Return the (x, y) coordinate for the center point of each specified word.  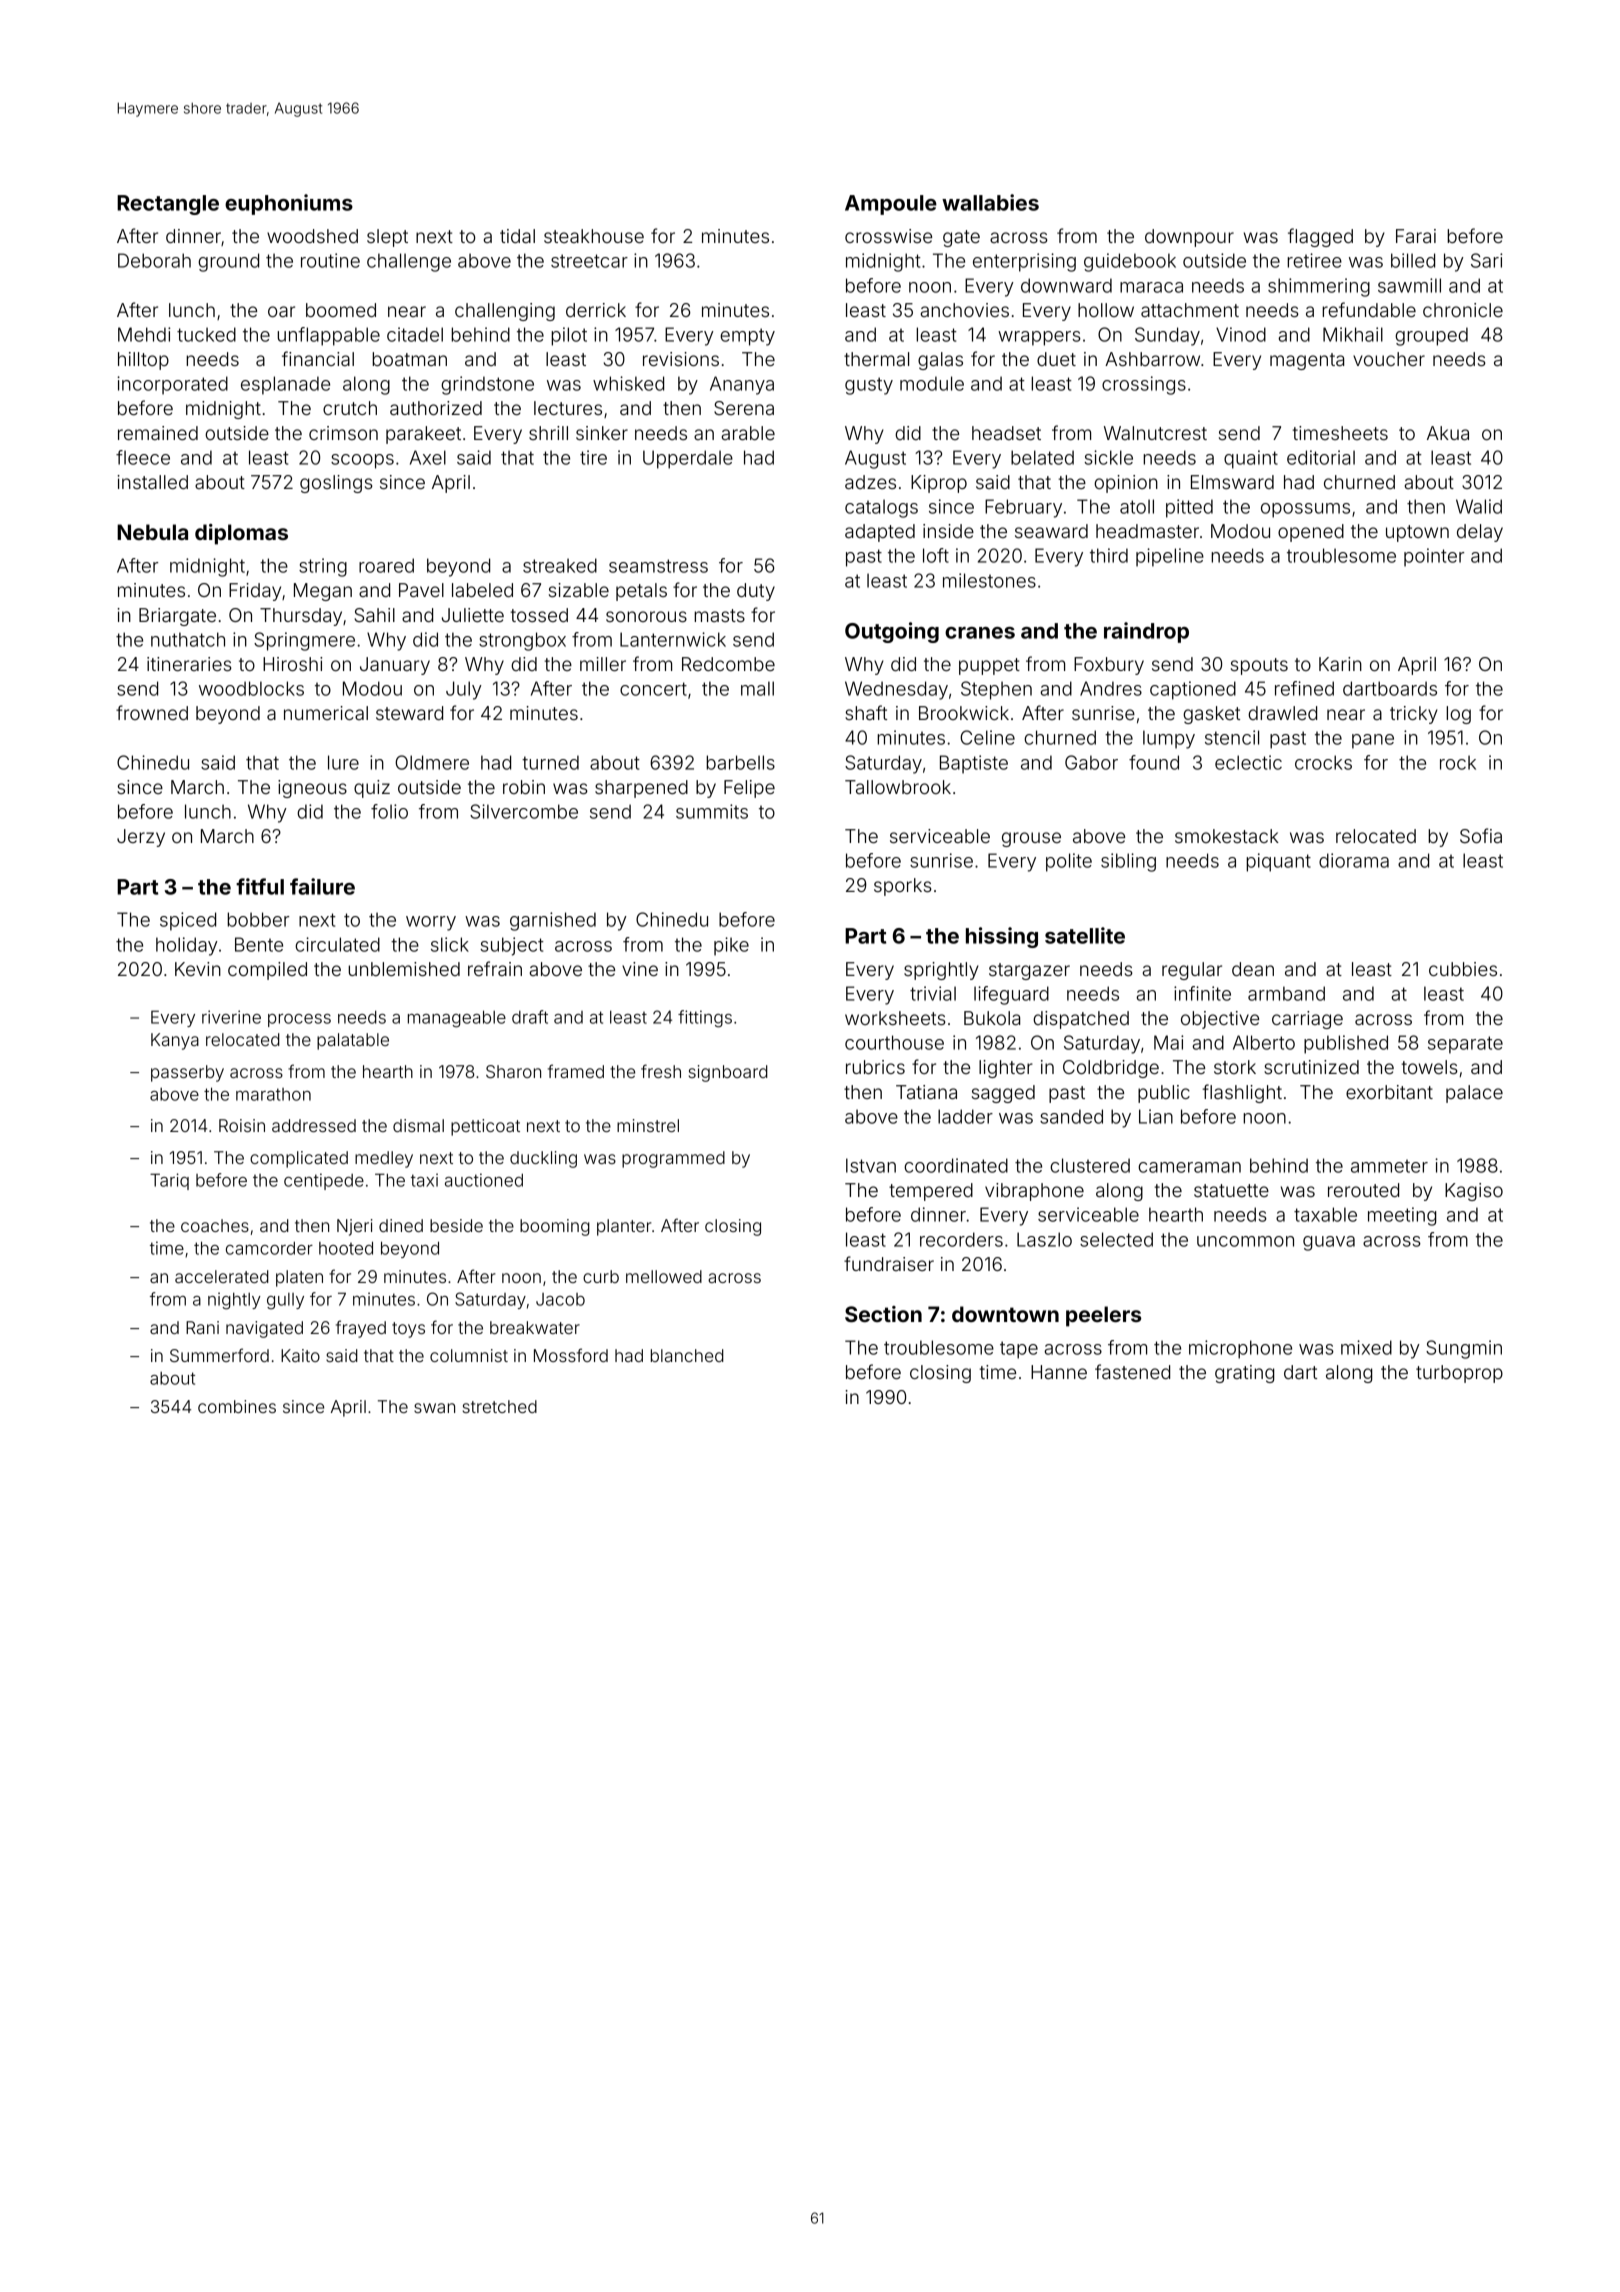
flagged (1320, 237)
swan (434, 1408)
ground (228, 262)
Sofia (1481, 835)
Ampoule (891, 205)
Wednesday (896, 690)
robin (524, 787)
